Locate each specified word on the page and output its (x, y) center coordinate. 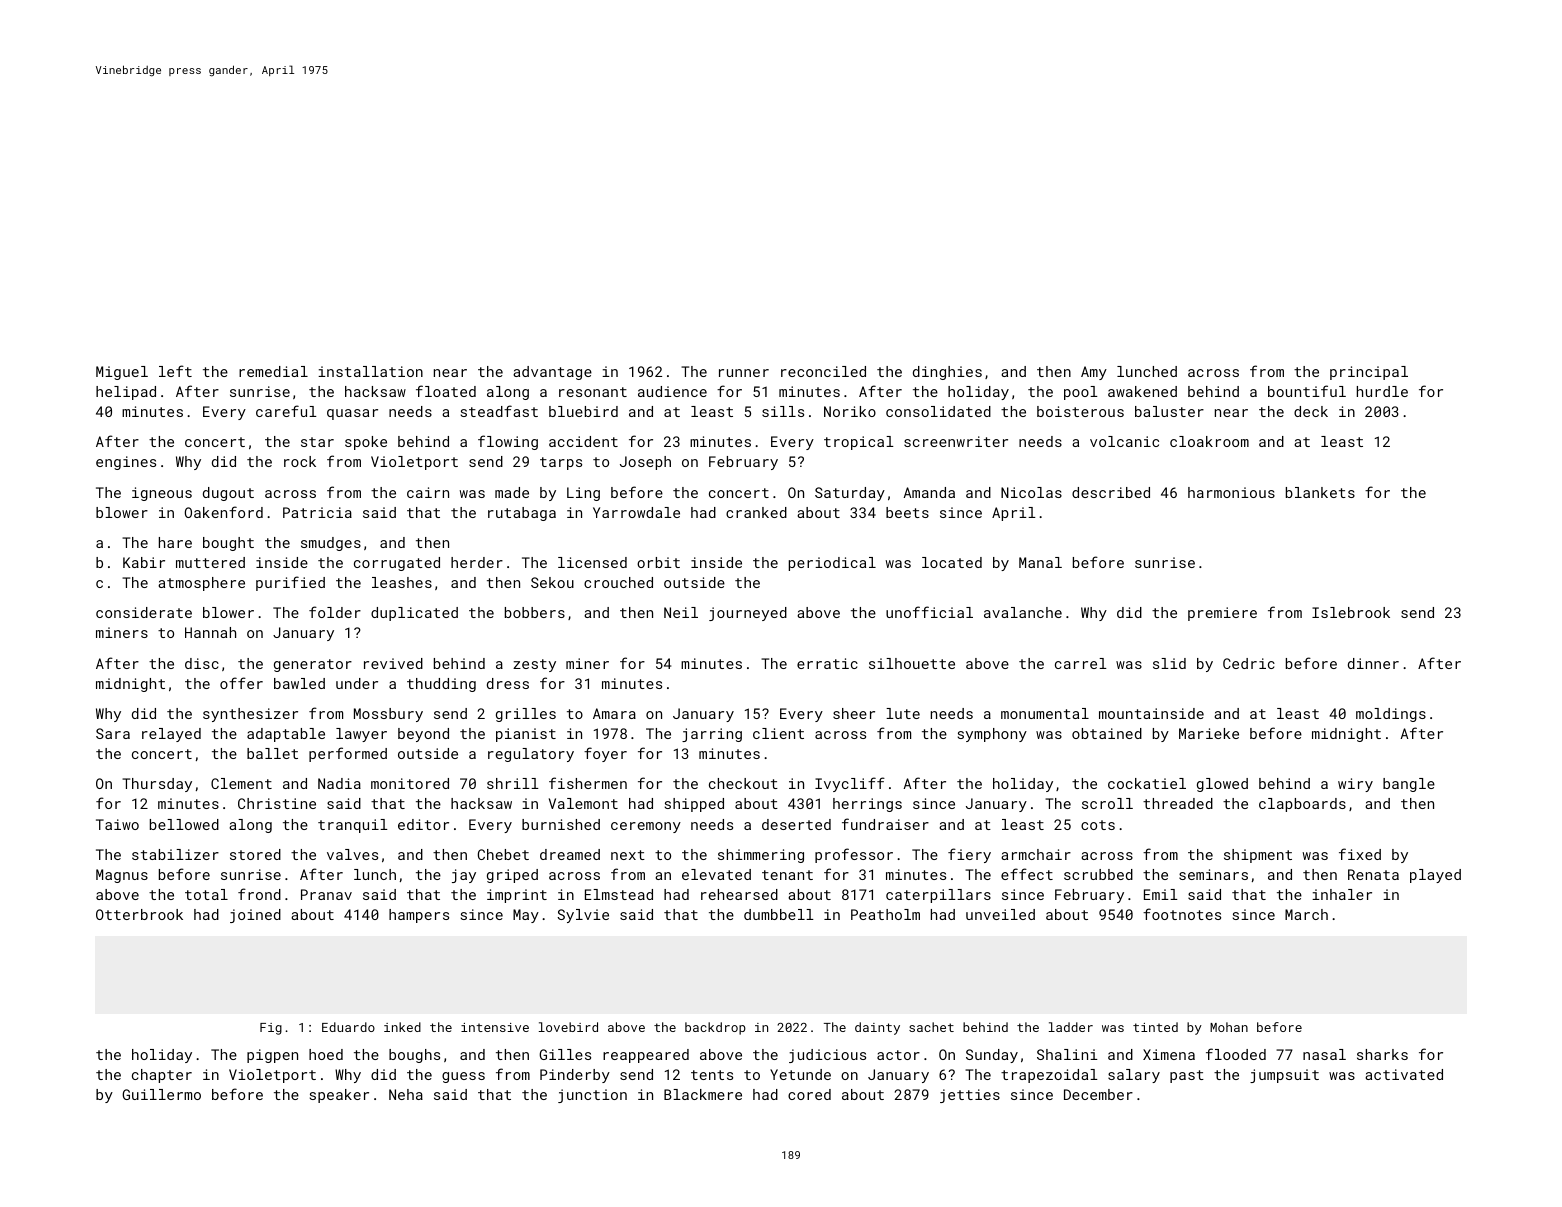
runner (744, 373)
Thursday (157, 785)
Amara (614, 713)
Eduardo (348, 1027)
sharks (1382, 1054)
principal (1369, 373)
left (175, 371)
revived (393, 663)
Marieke (1209, 733)
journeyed (748, 614)
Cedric (1249, 663)
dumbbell (779, 914)
